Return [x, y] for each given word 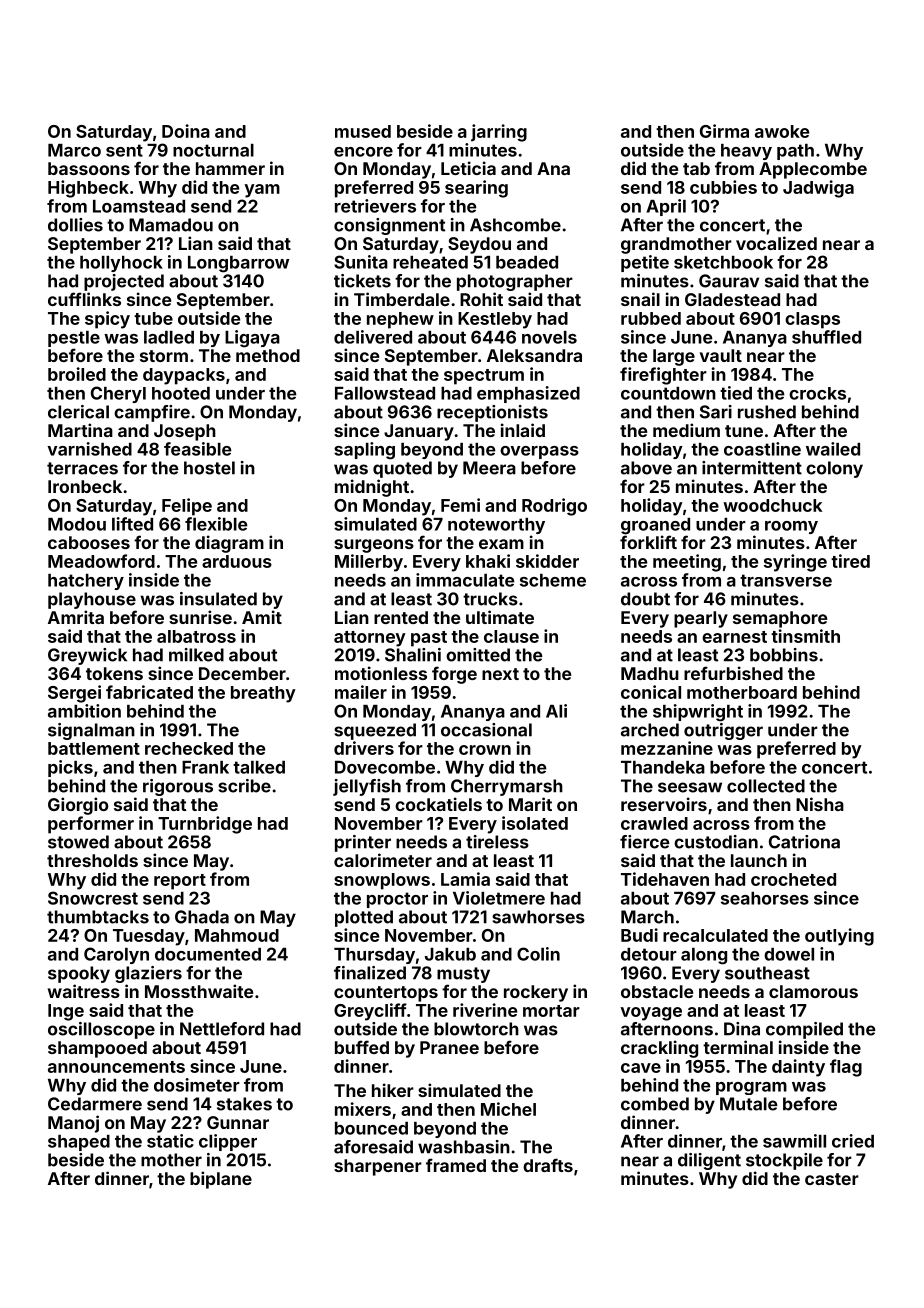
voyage [651, 1014]
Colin [538, 954]
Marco [74, 150]
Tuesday [149, 937]
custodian [716, 842]
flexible [216, 524]
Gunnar [238, 1122]
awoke [782, 131]
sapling [364, 451]
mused [363, 131]
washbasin [464, 1147]
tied [736, 393]
